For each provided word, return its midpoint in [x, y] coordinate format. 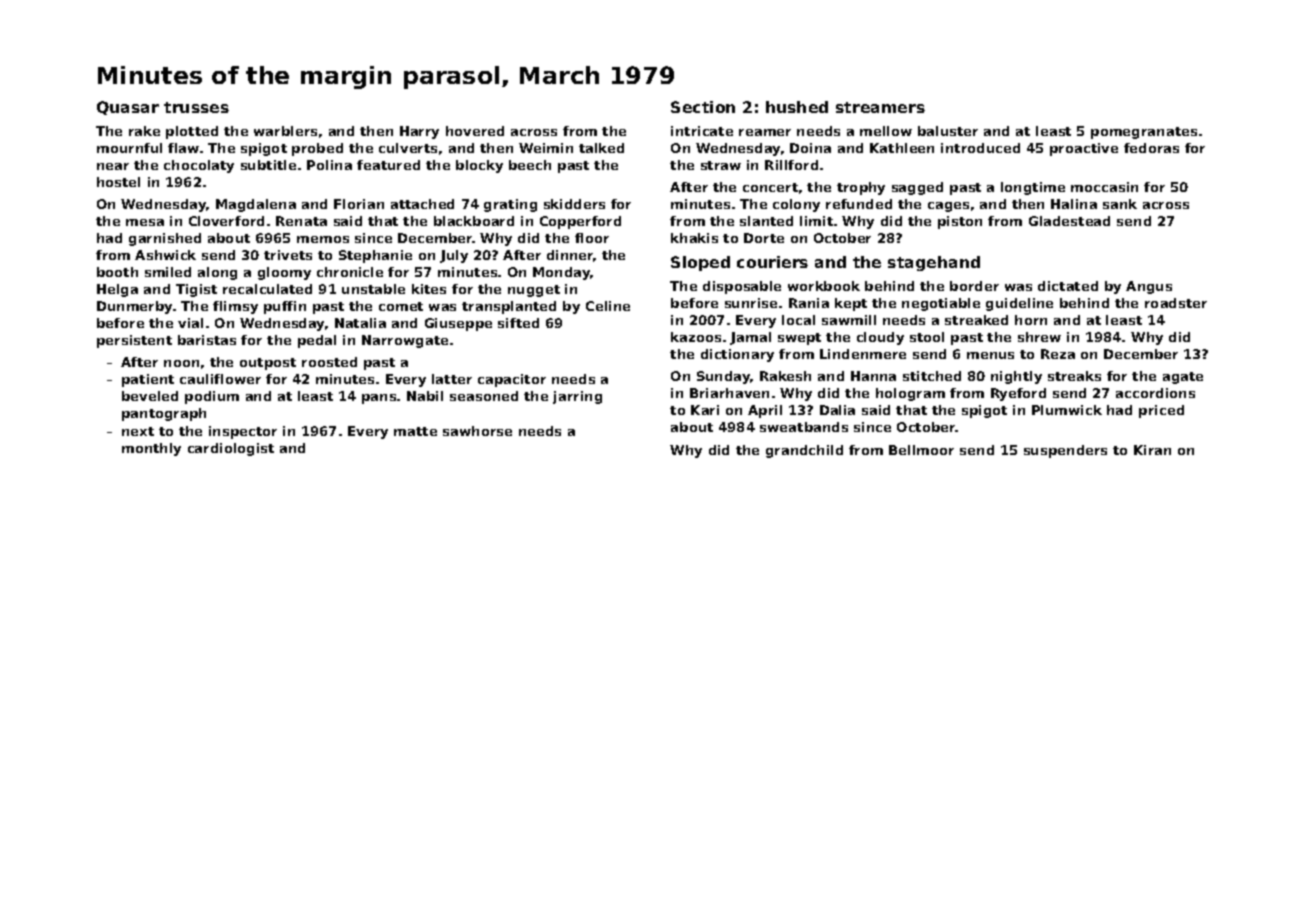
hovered [475, 131]
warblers [285, 131]
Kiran [1152, 450]
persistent [134, 341]
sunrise [751, 303]
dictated [1068, 286]
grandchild [804, 451]
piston [960, 222]
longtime [1033, 188]
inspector [243, 432]
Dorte [764, 238]
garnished [165, 239]
